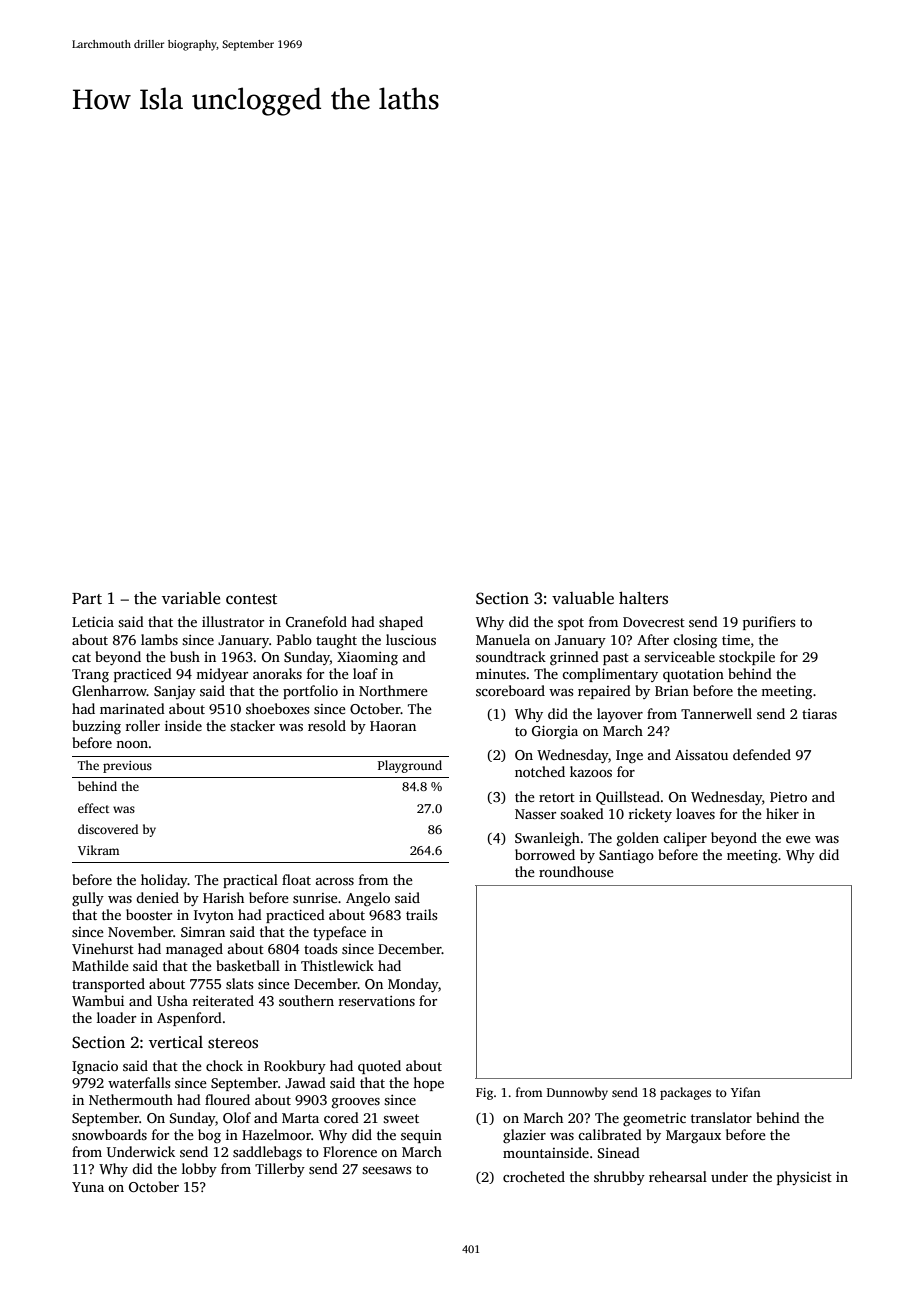  What do you see at coordinates (88, 1187) in the page?
I see `Yuna` at bounding box center [88, 1187].
